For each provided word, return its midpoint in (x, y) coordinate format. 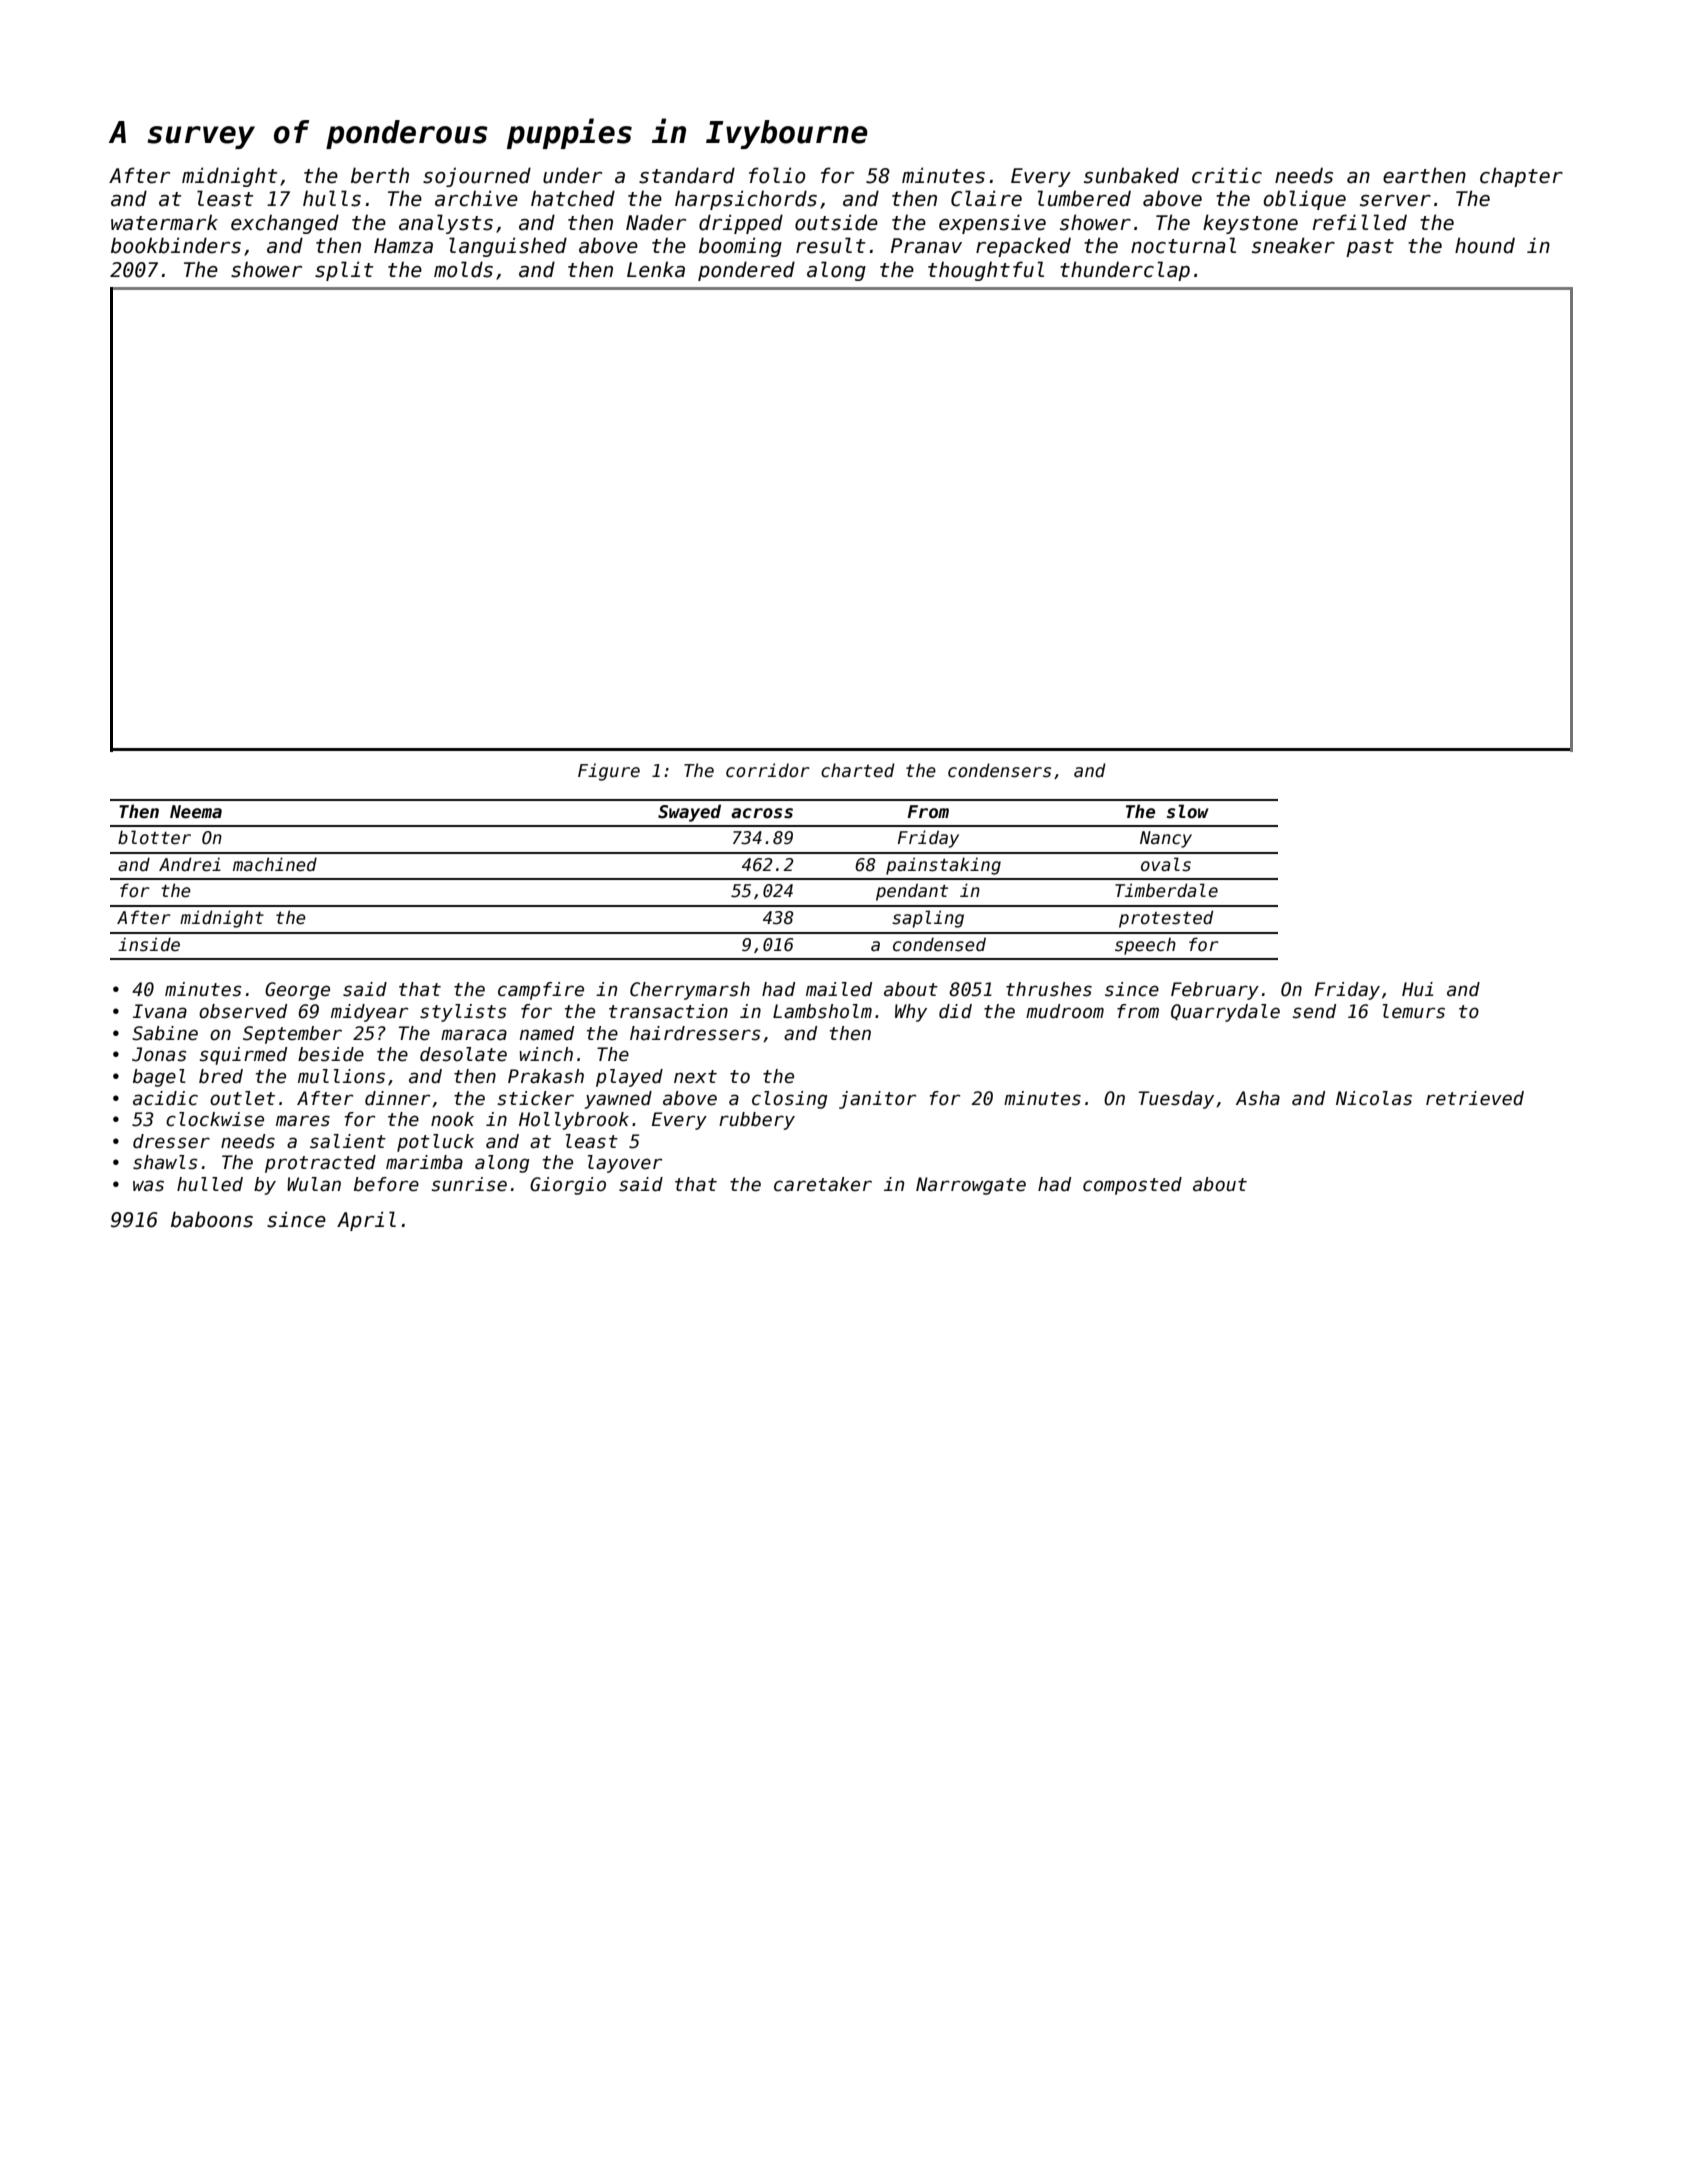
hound (1485, 245)
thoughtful (986, 271)
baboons (212, 1219)
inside (149, 944)
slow (1188, 811)
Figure (609, 772)
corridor (768, 770)
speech (1145, 946)
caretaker (823, 1184)
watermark (164, 222)
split (344, 271)
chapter (1521, 177)
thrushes (1049, 989)
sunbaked (1131, 175)
